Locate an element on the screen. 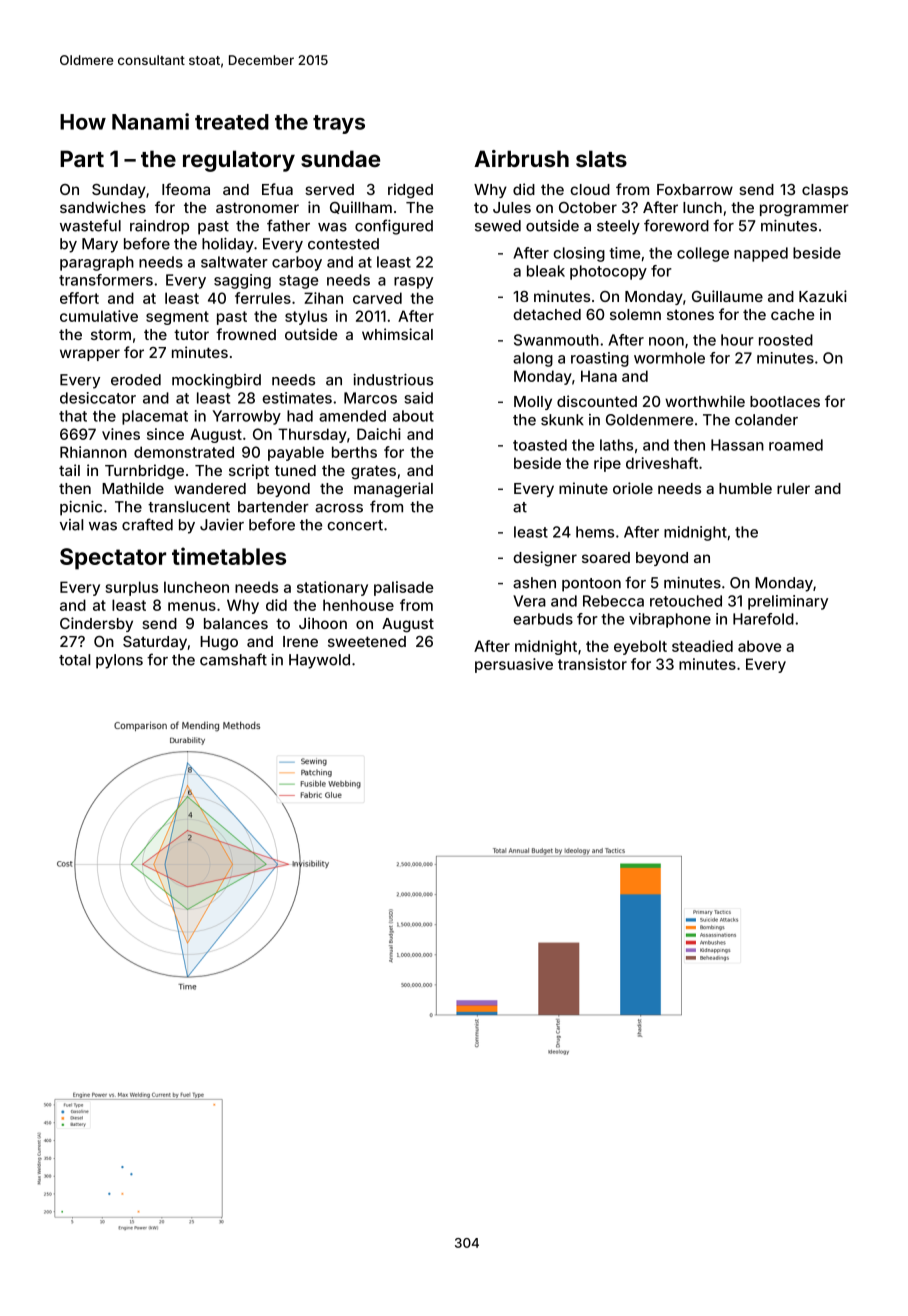 This screenshot has width=908, height=1316. Jules is located at coordinates (512, 207).
